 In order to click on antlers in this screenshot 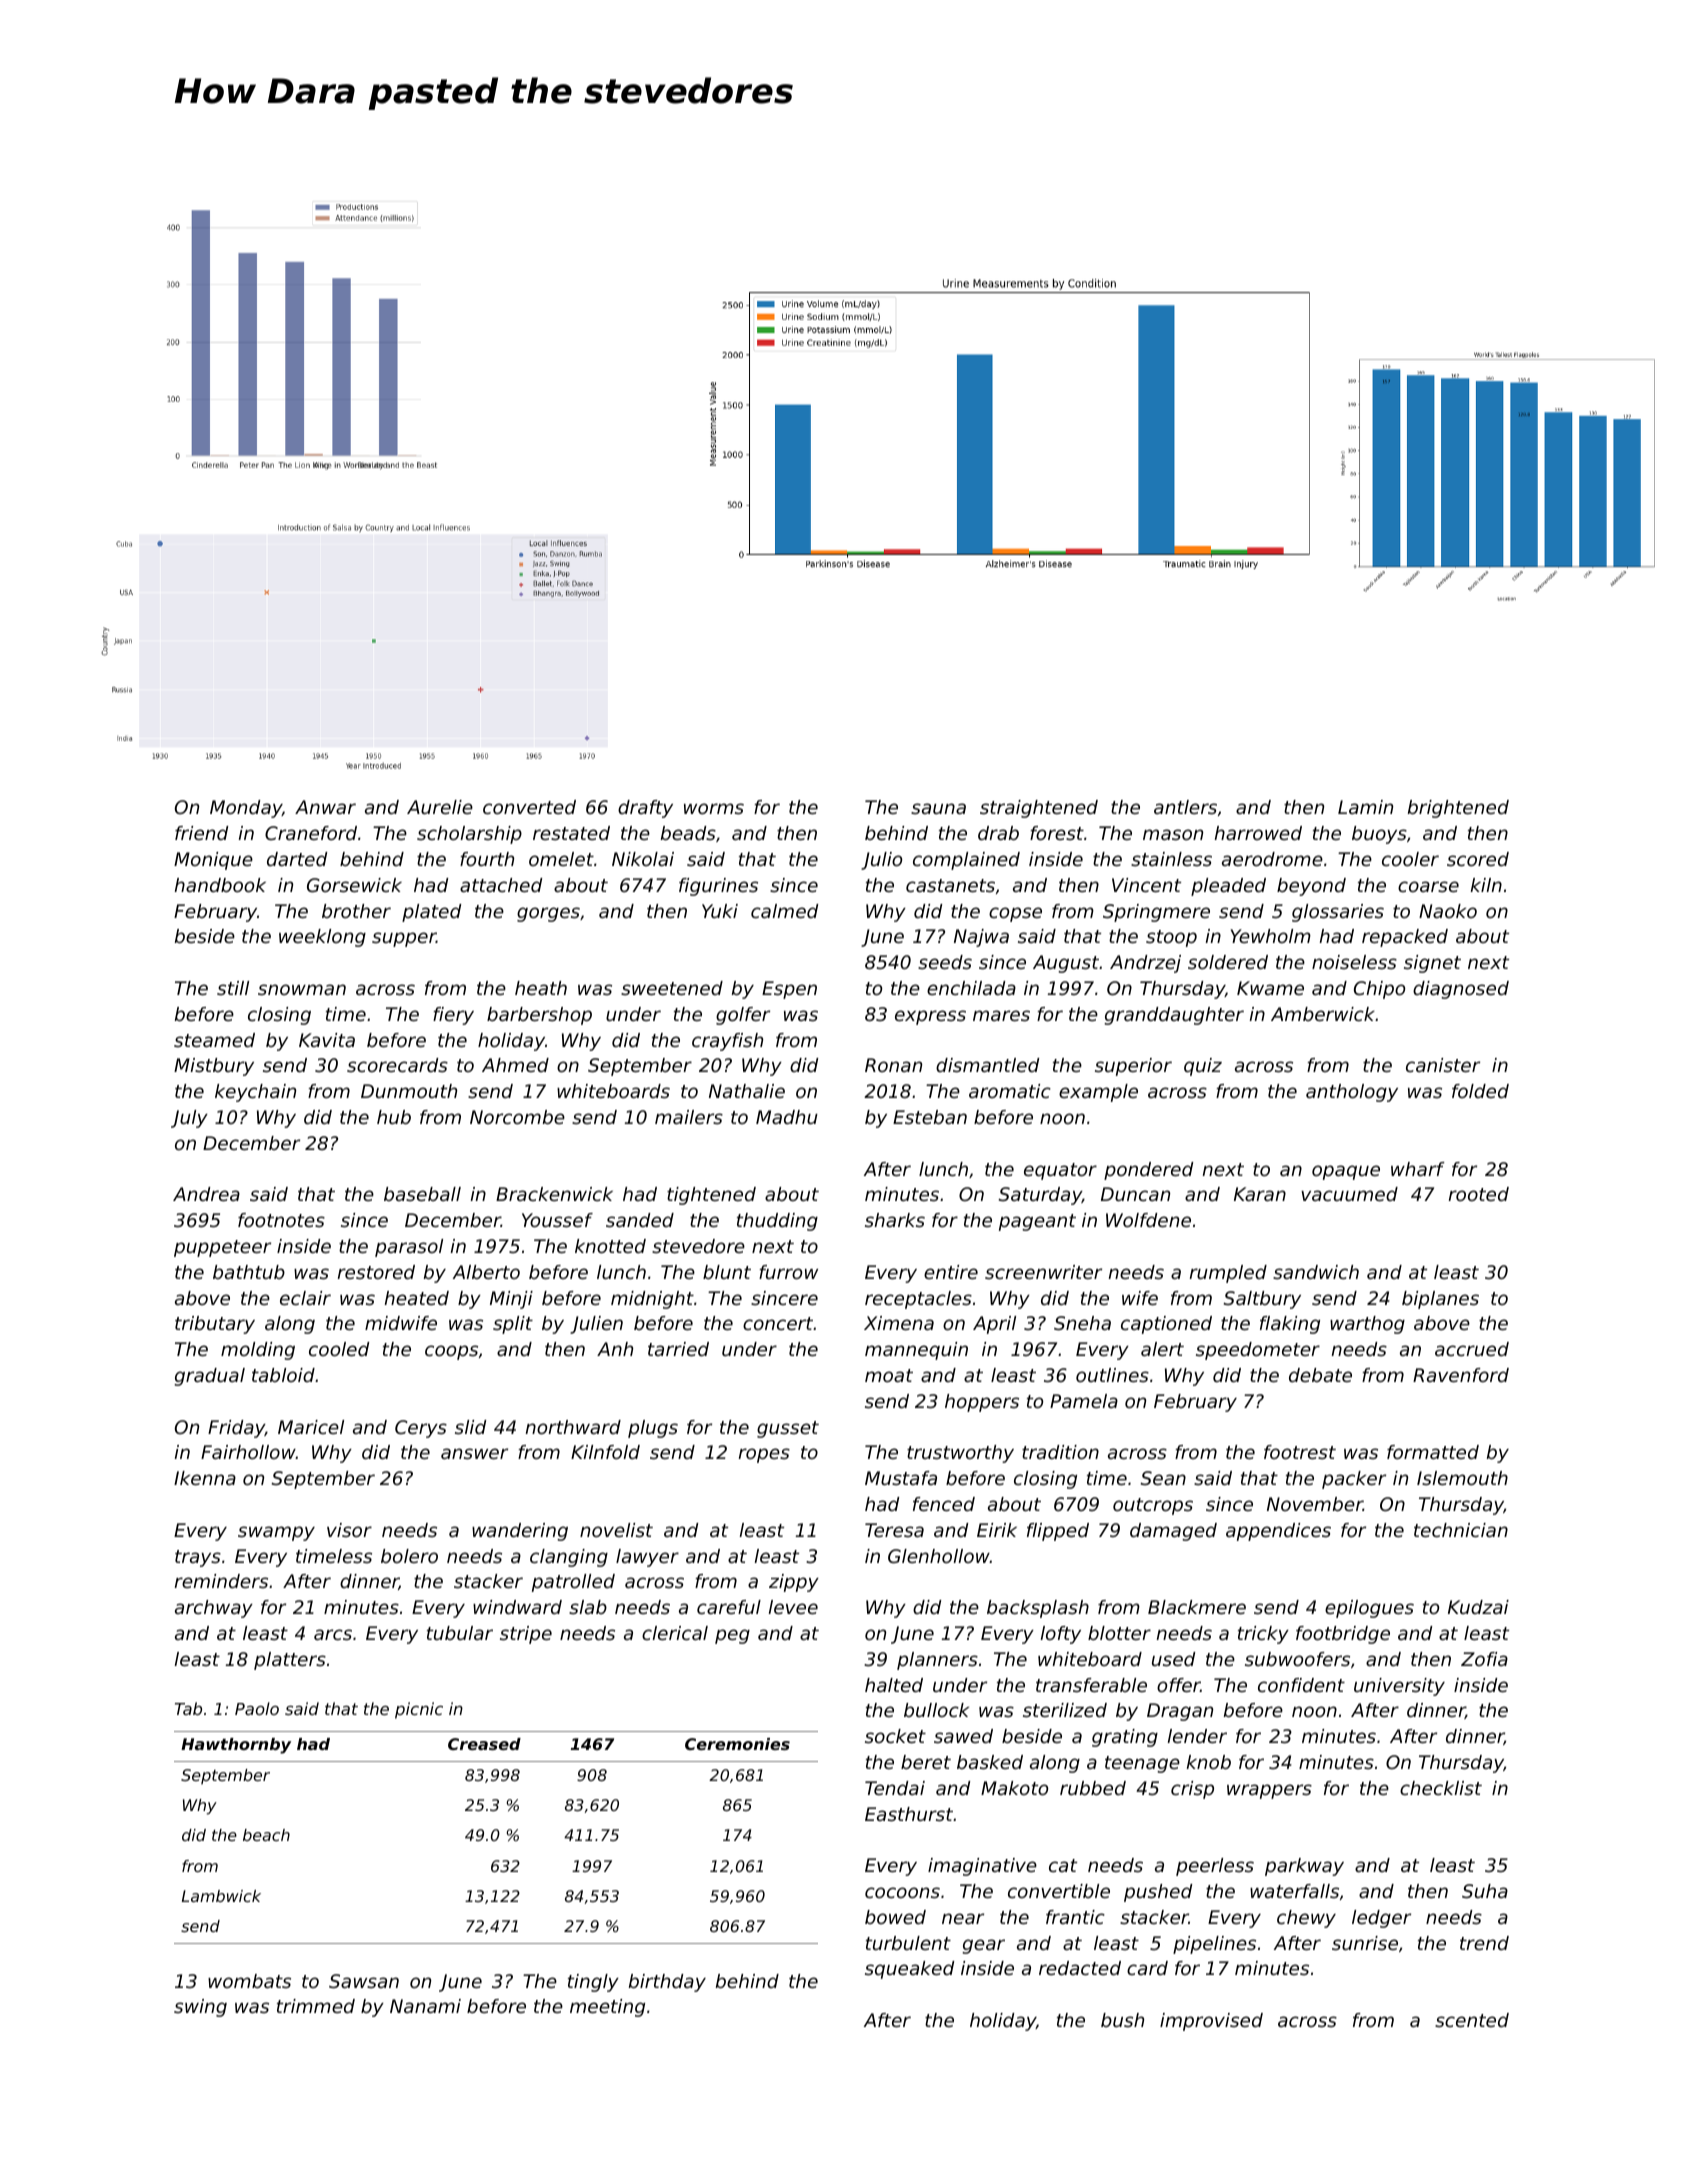, I will do `click(1185, 807)`.
